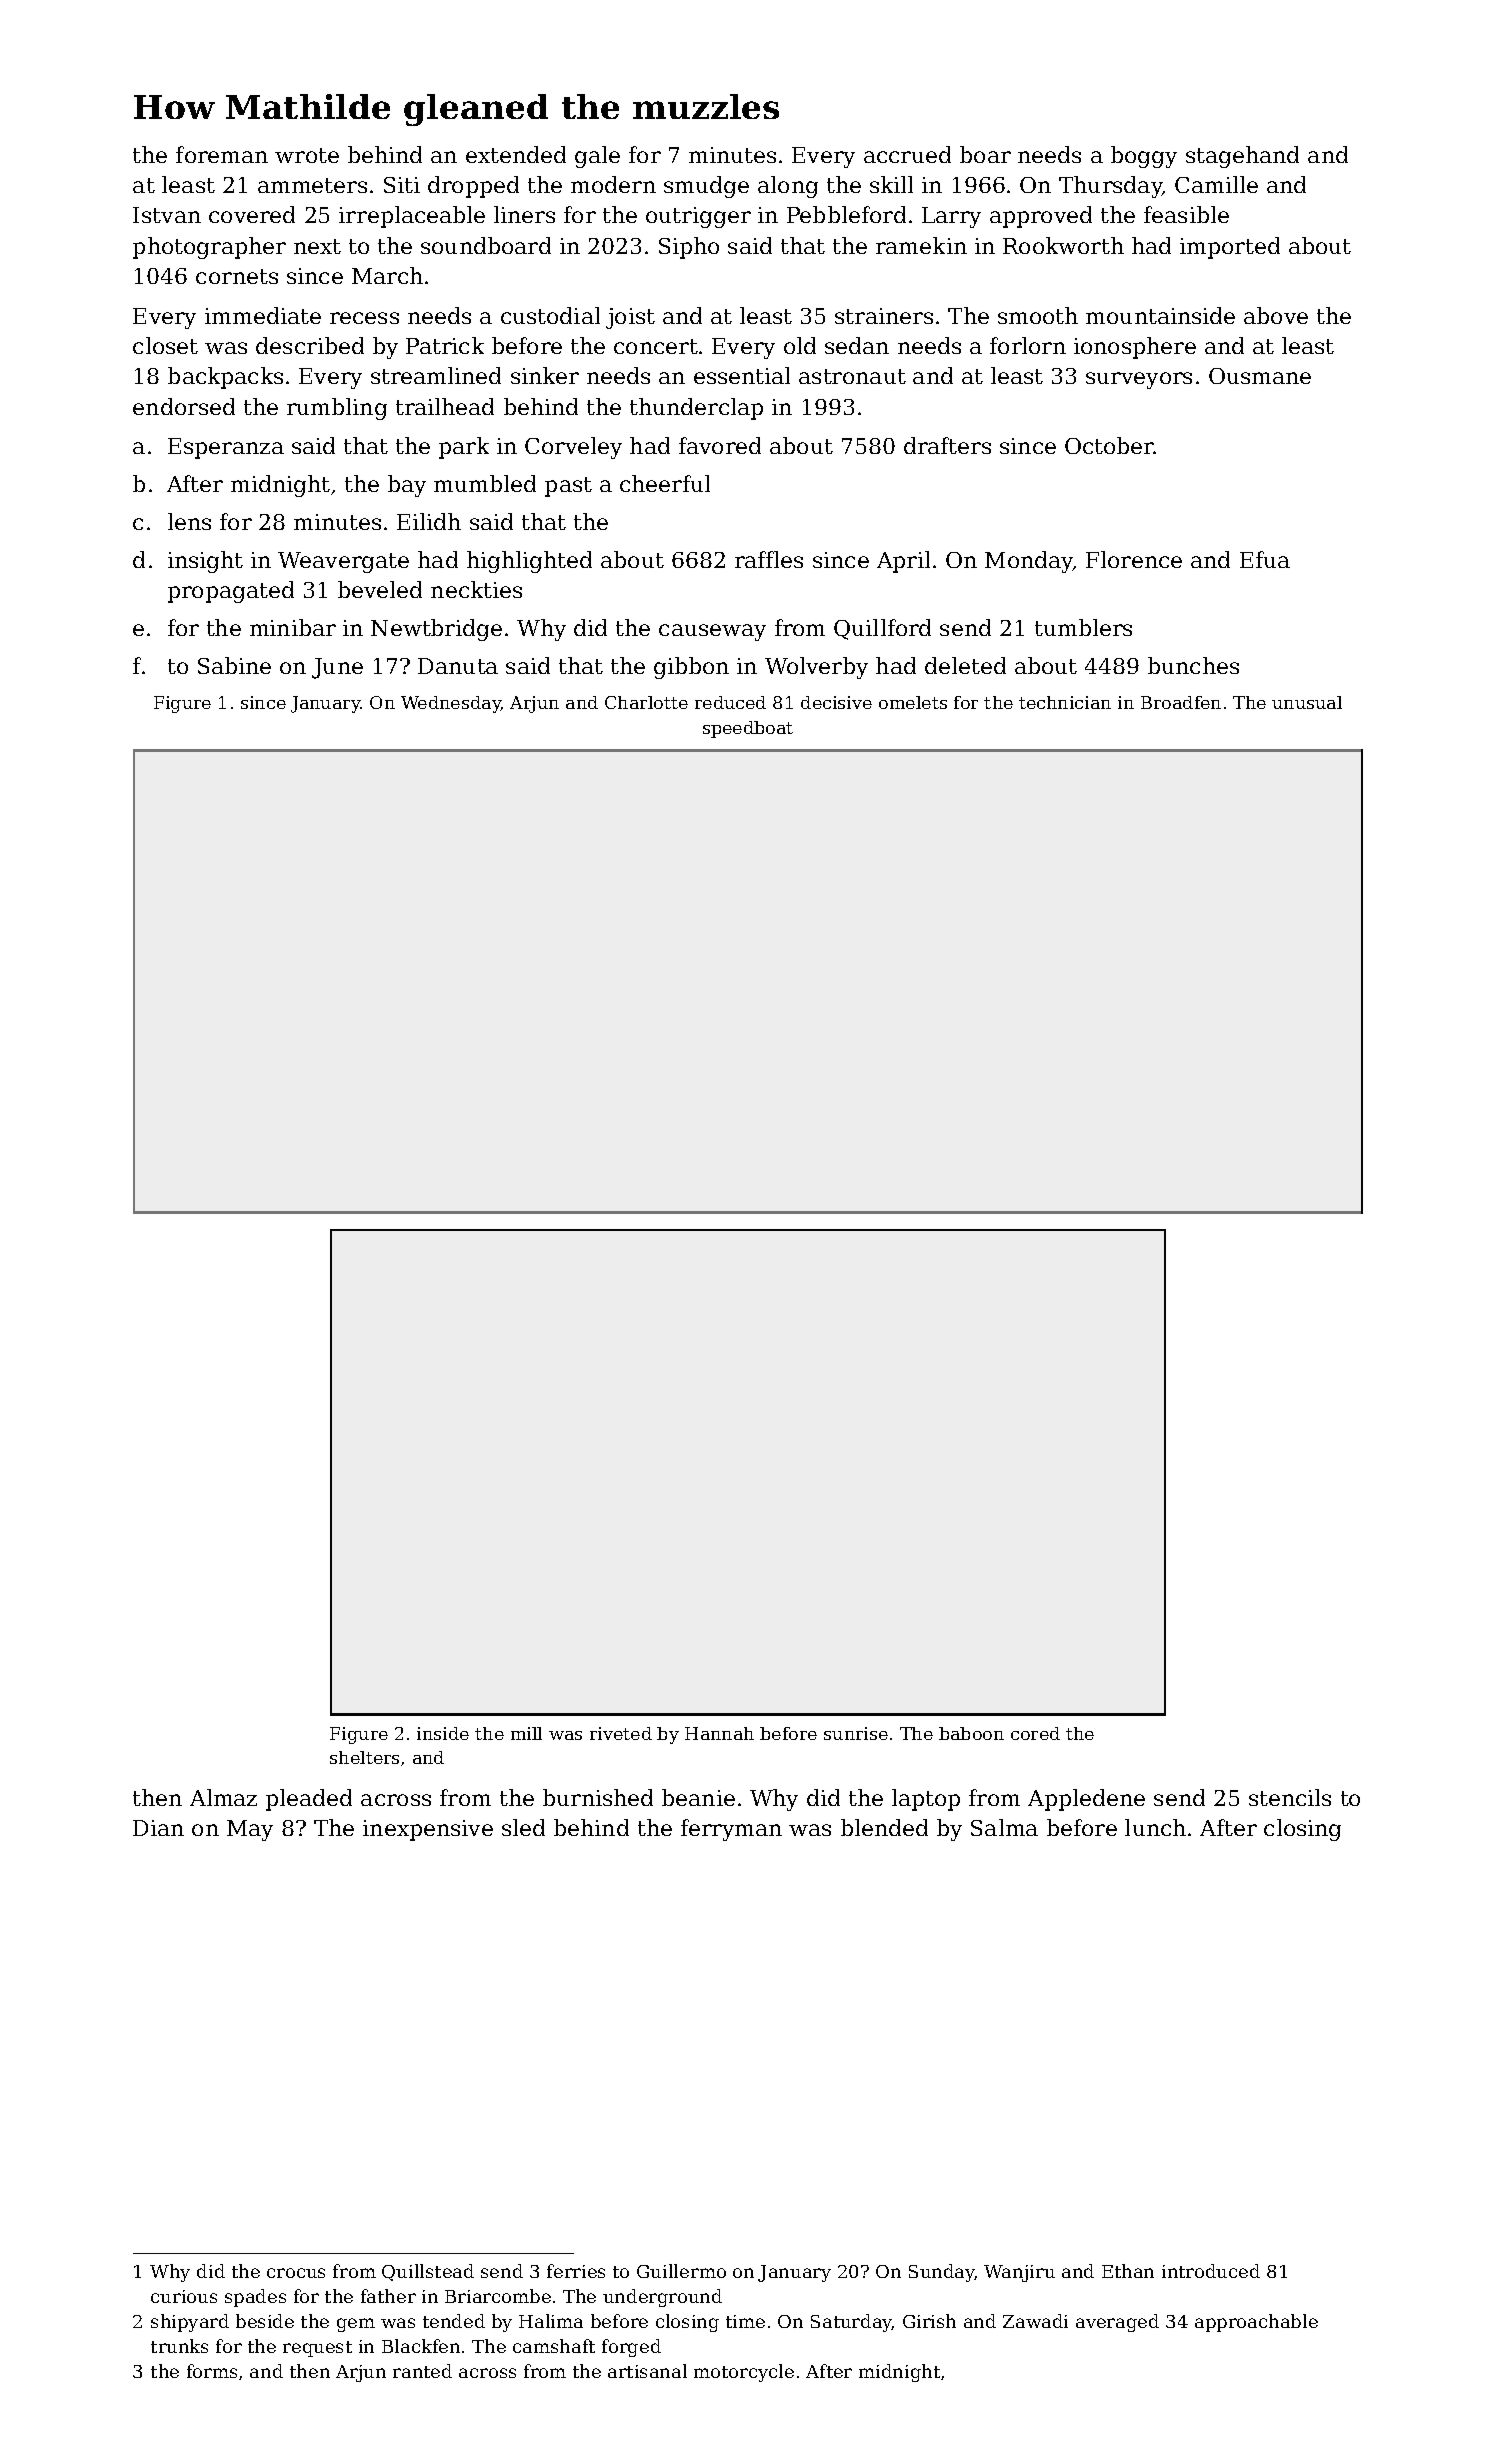  Describe the element at coordinates (1307, 702) in the page. I see `unusual` at that location.
